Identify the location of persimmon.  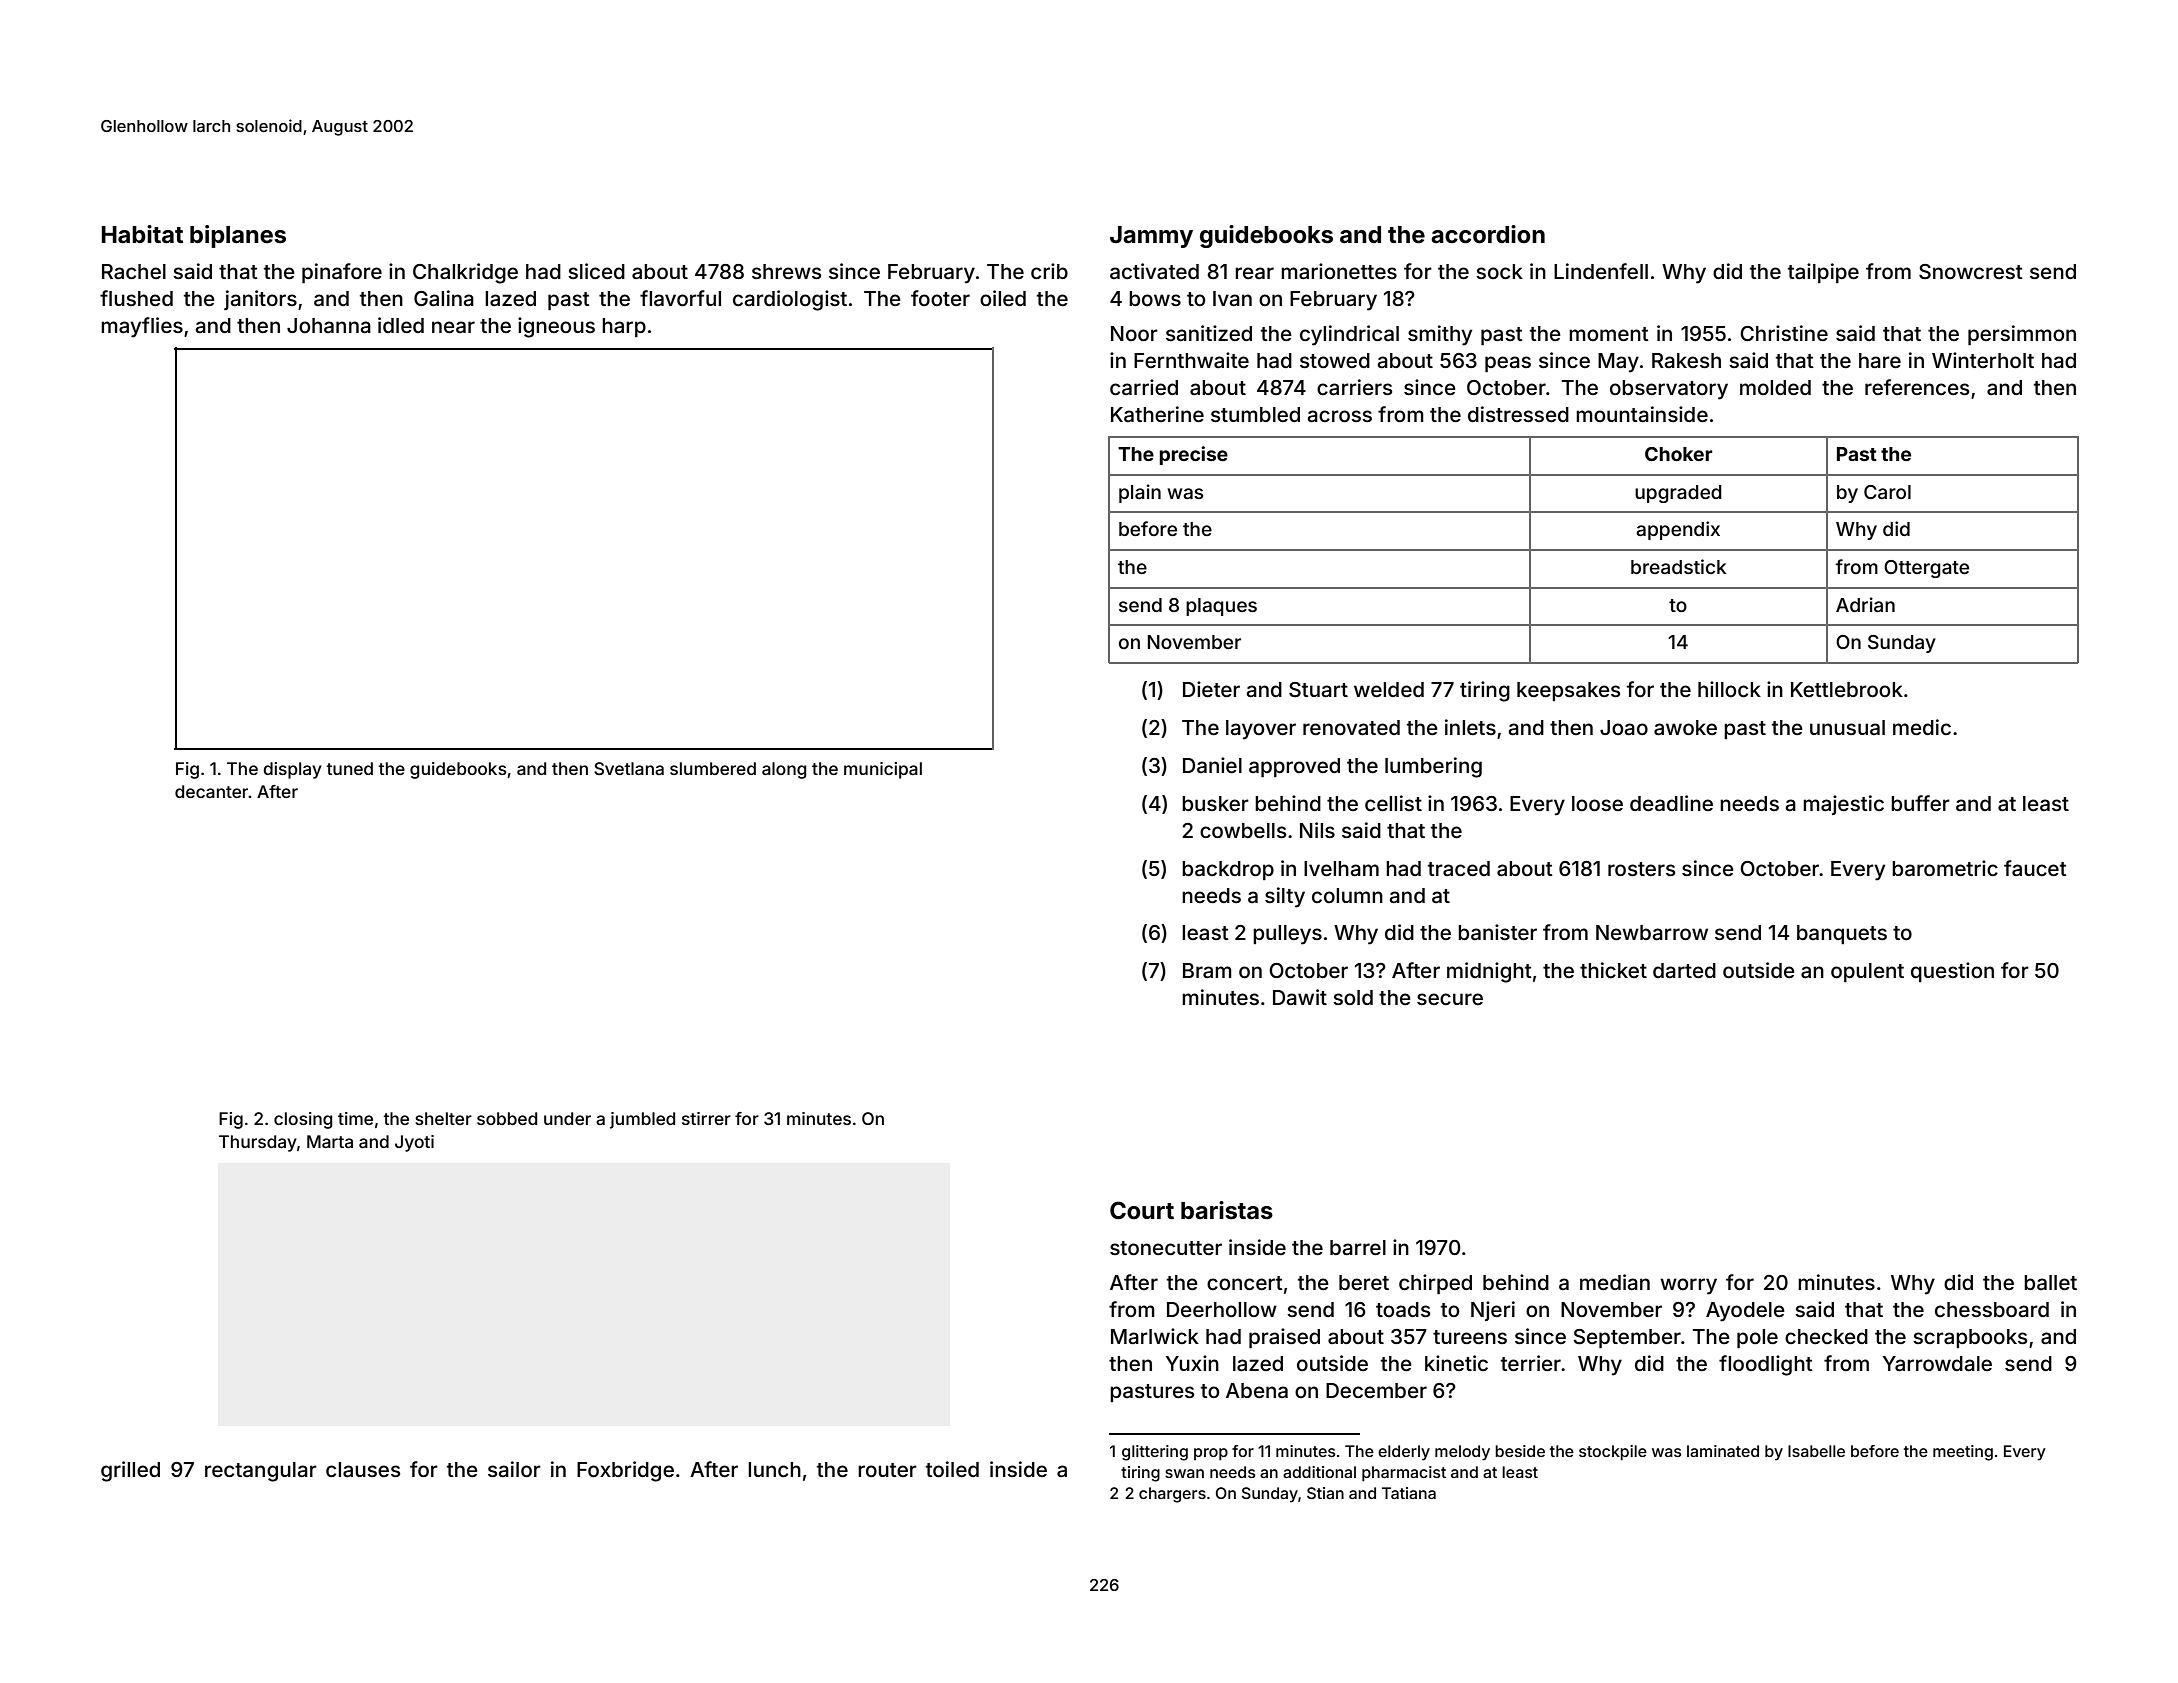
(2022, 335).
